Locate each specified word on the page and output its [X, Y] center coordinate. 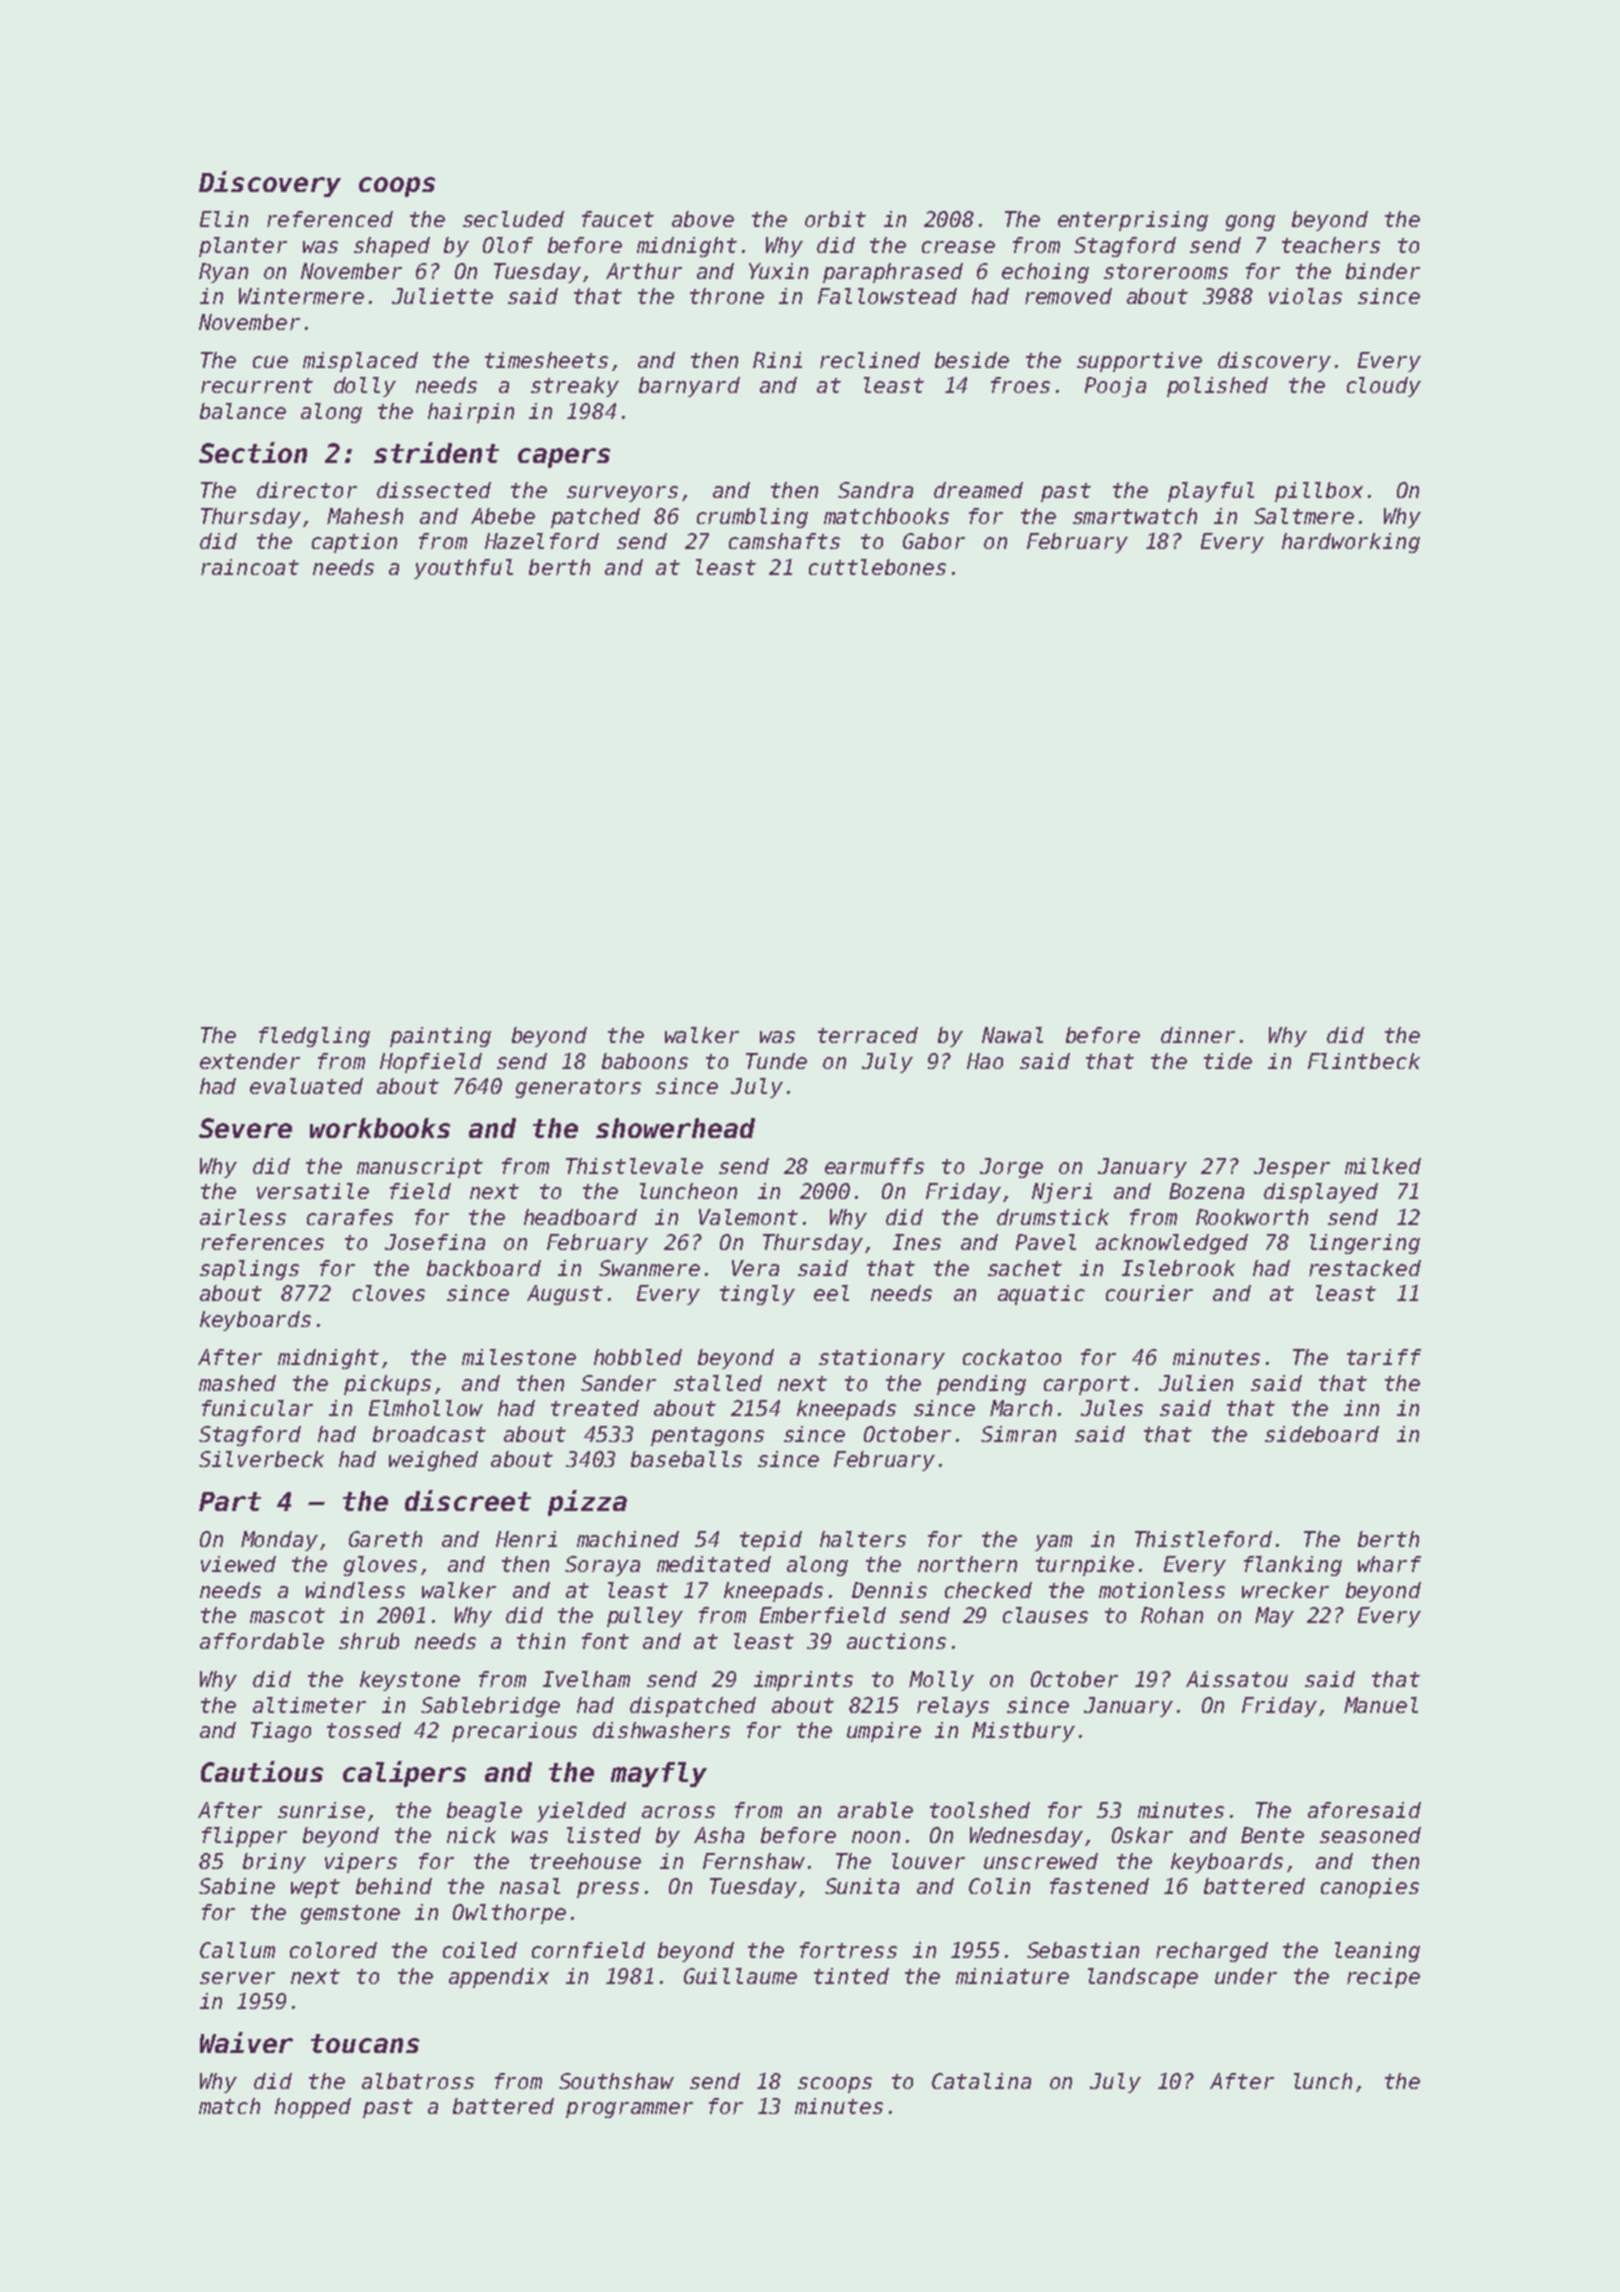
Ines [917, 1242]
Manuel [1381, 1705]
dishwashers [661, 1730]
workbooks [380, 1128]
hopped [313, 2108]
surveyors [622, 494]
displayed [1321, 1193]
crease [958, 247]
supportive [1139, 362]
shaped [392, 247]
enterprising [1133, 221]
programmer [629, 2110]
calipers [404, 1774]
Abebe [503, 516]
